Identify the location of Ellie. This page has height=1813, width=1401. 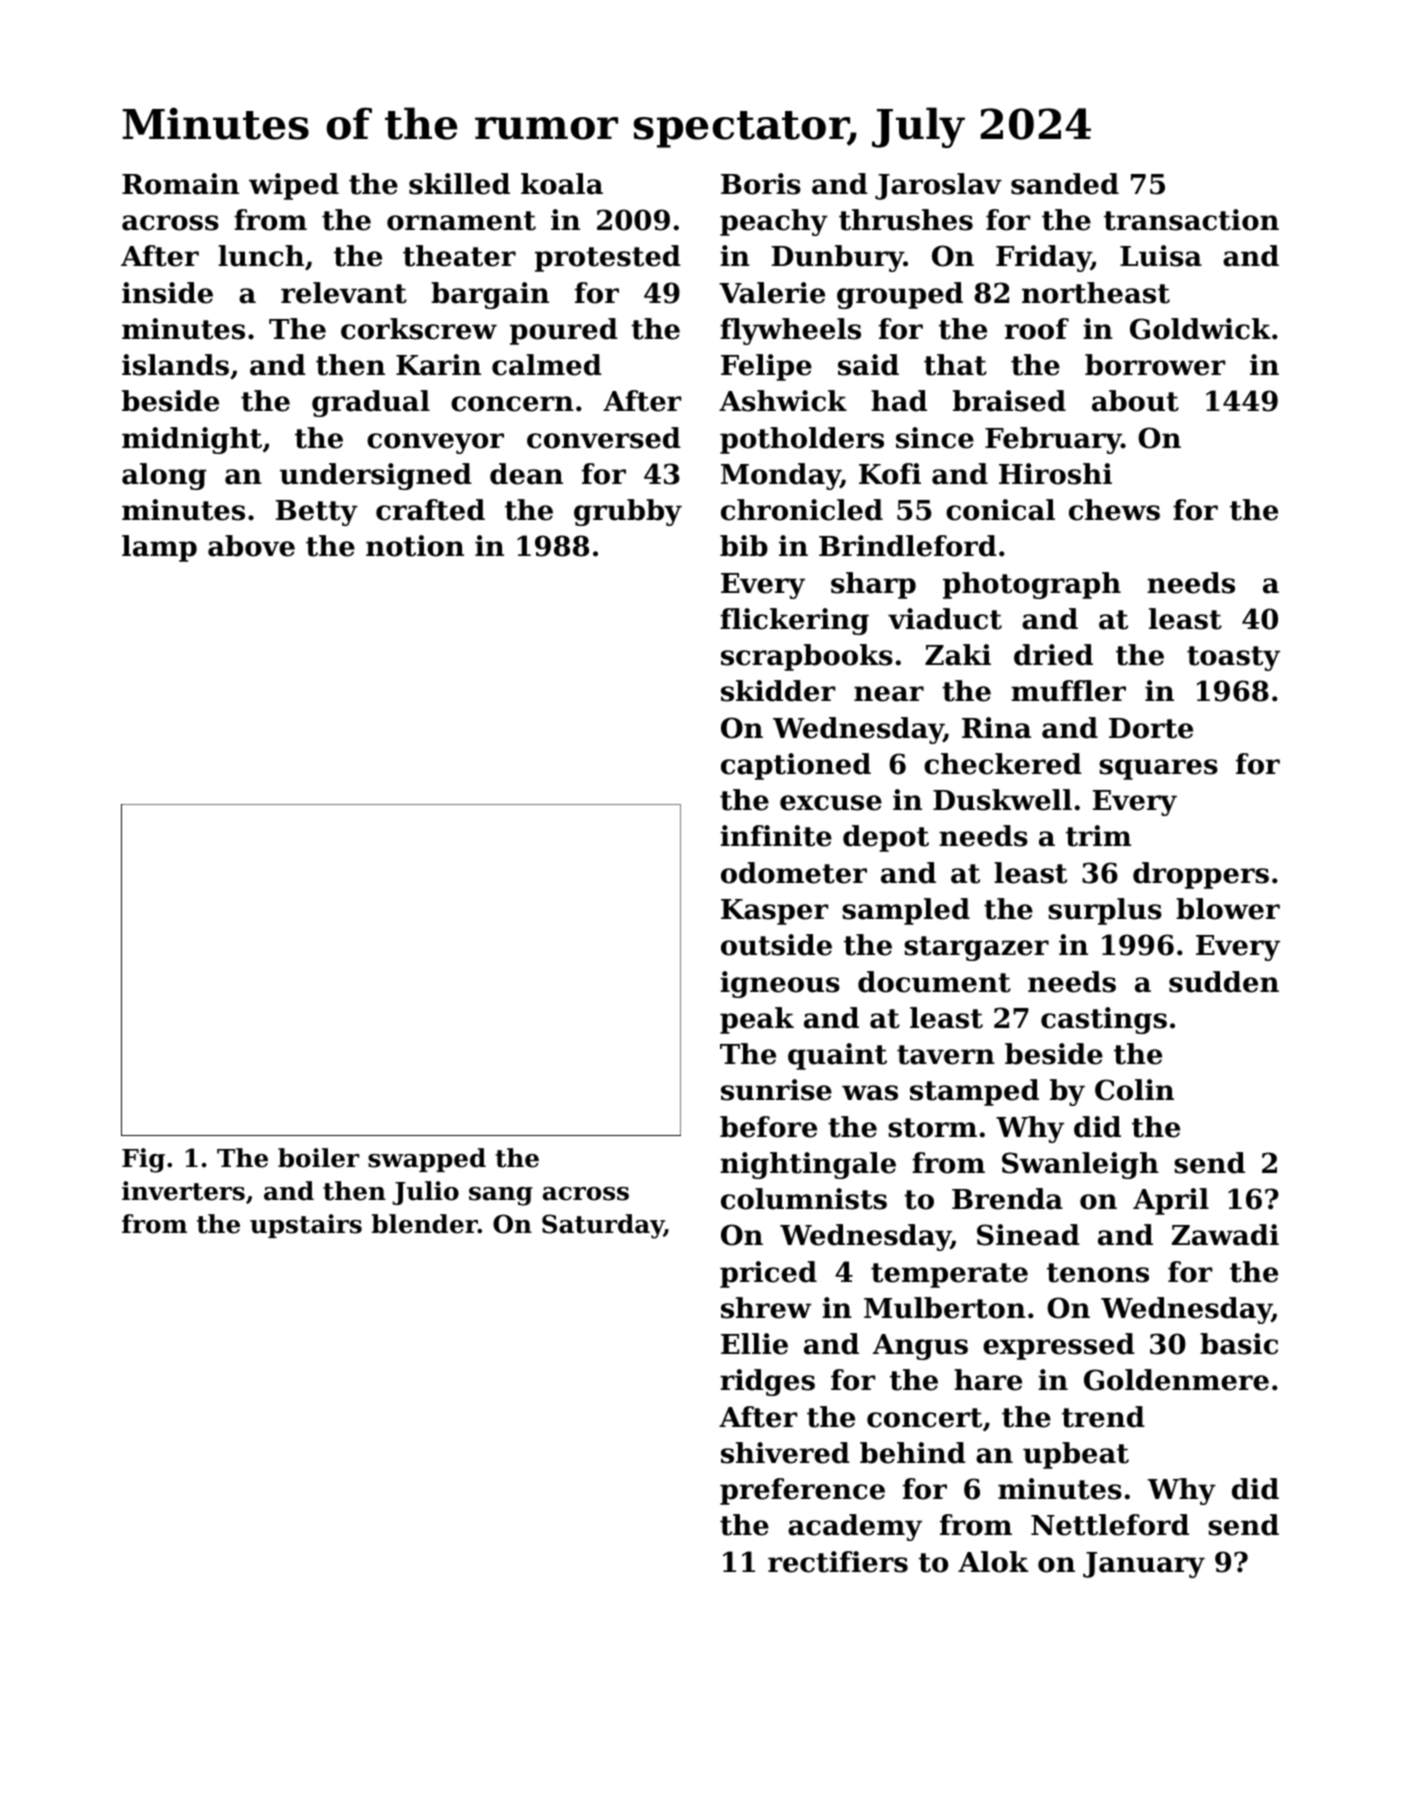
(754, 1344).
